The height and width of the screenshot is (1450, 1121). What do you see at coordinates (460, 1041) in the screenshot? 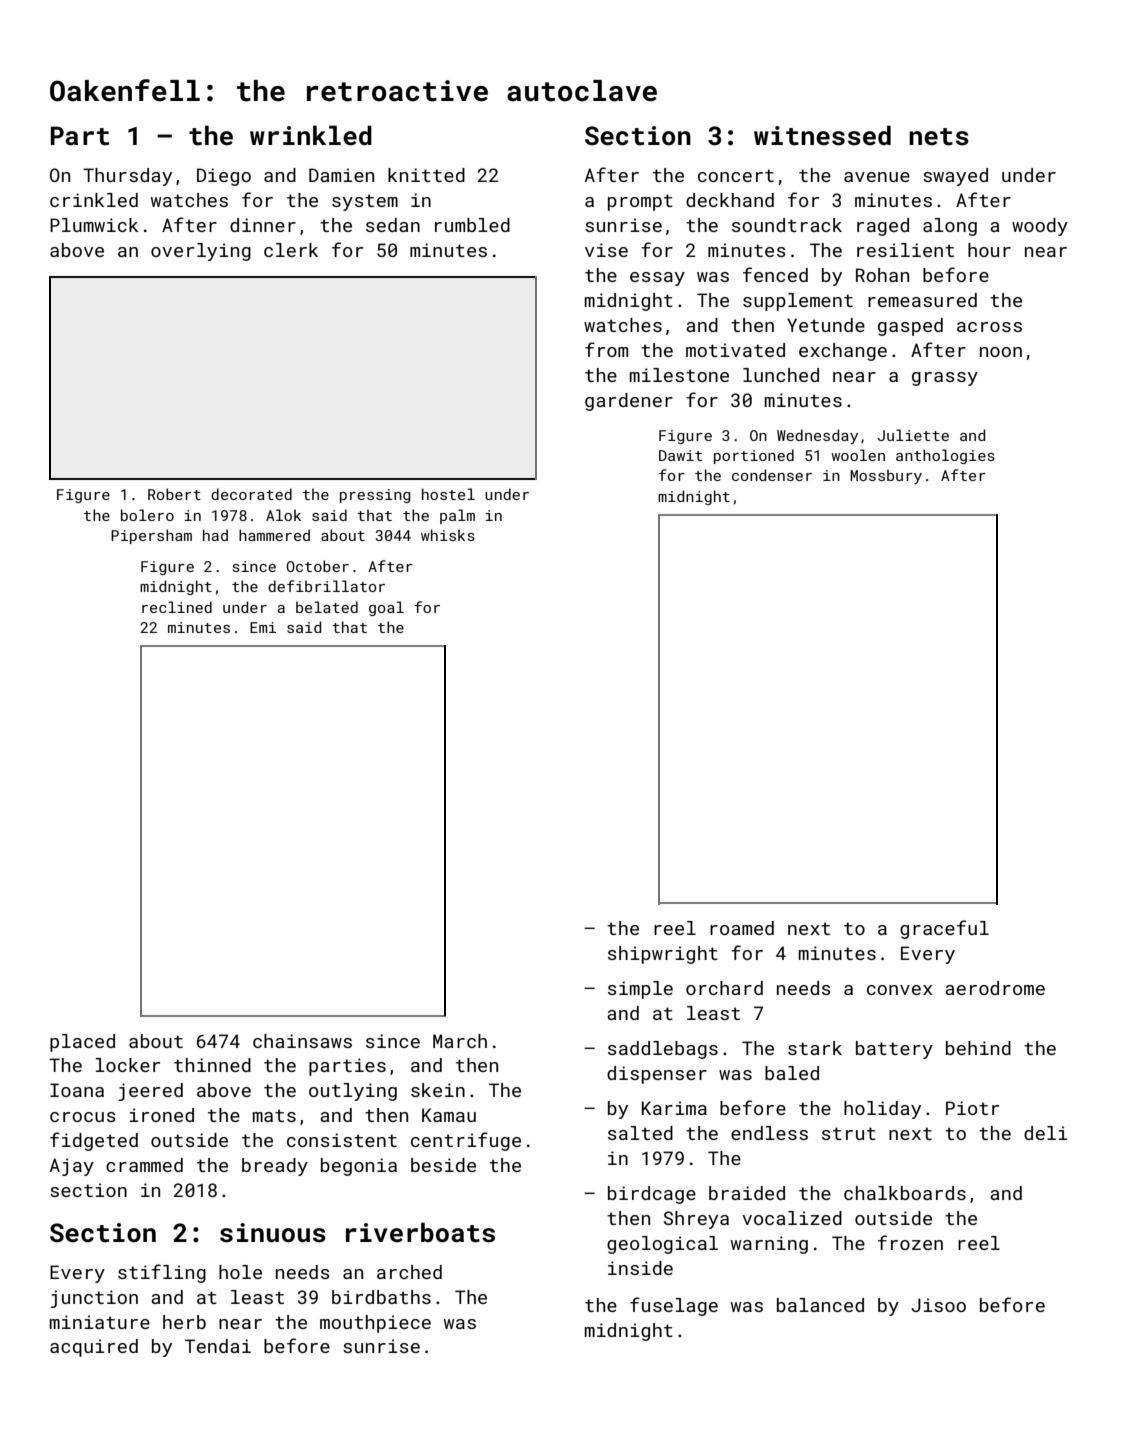
I see `March` at bounding box center [460, 1041].
